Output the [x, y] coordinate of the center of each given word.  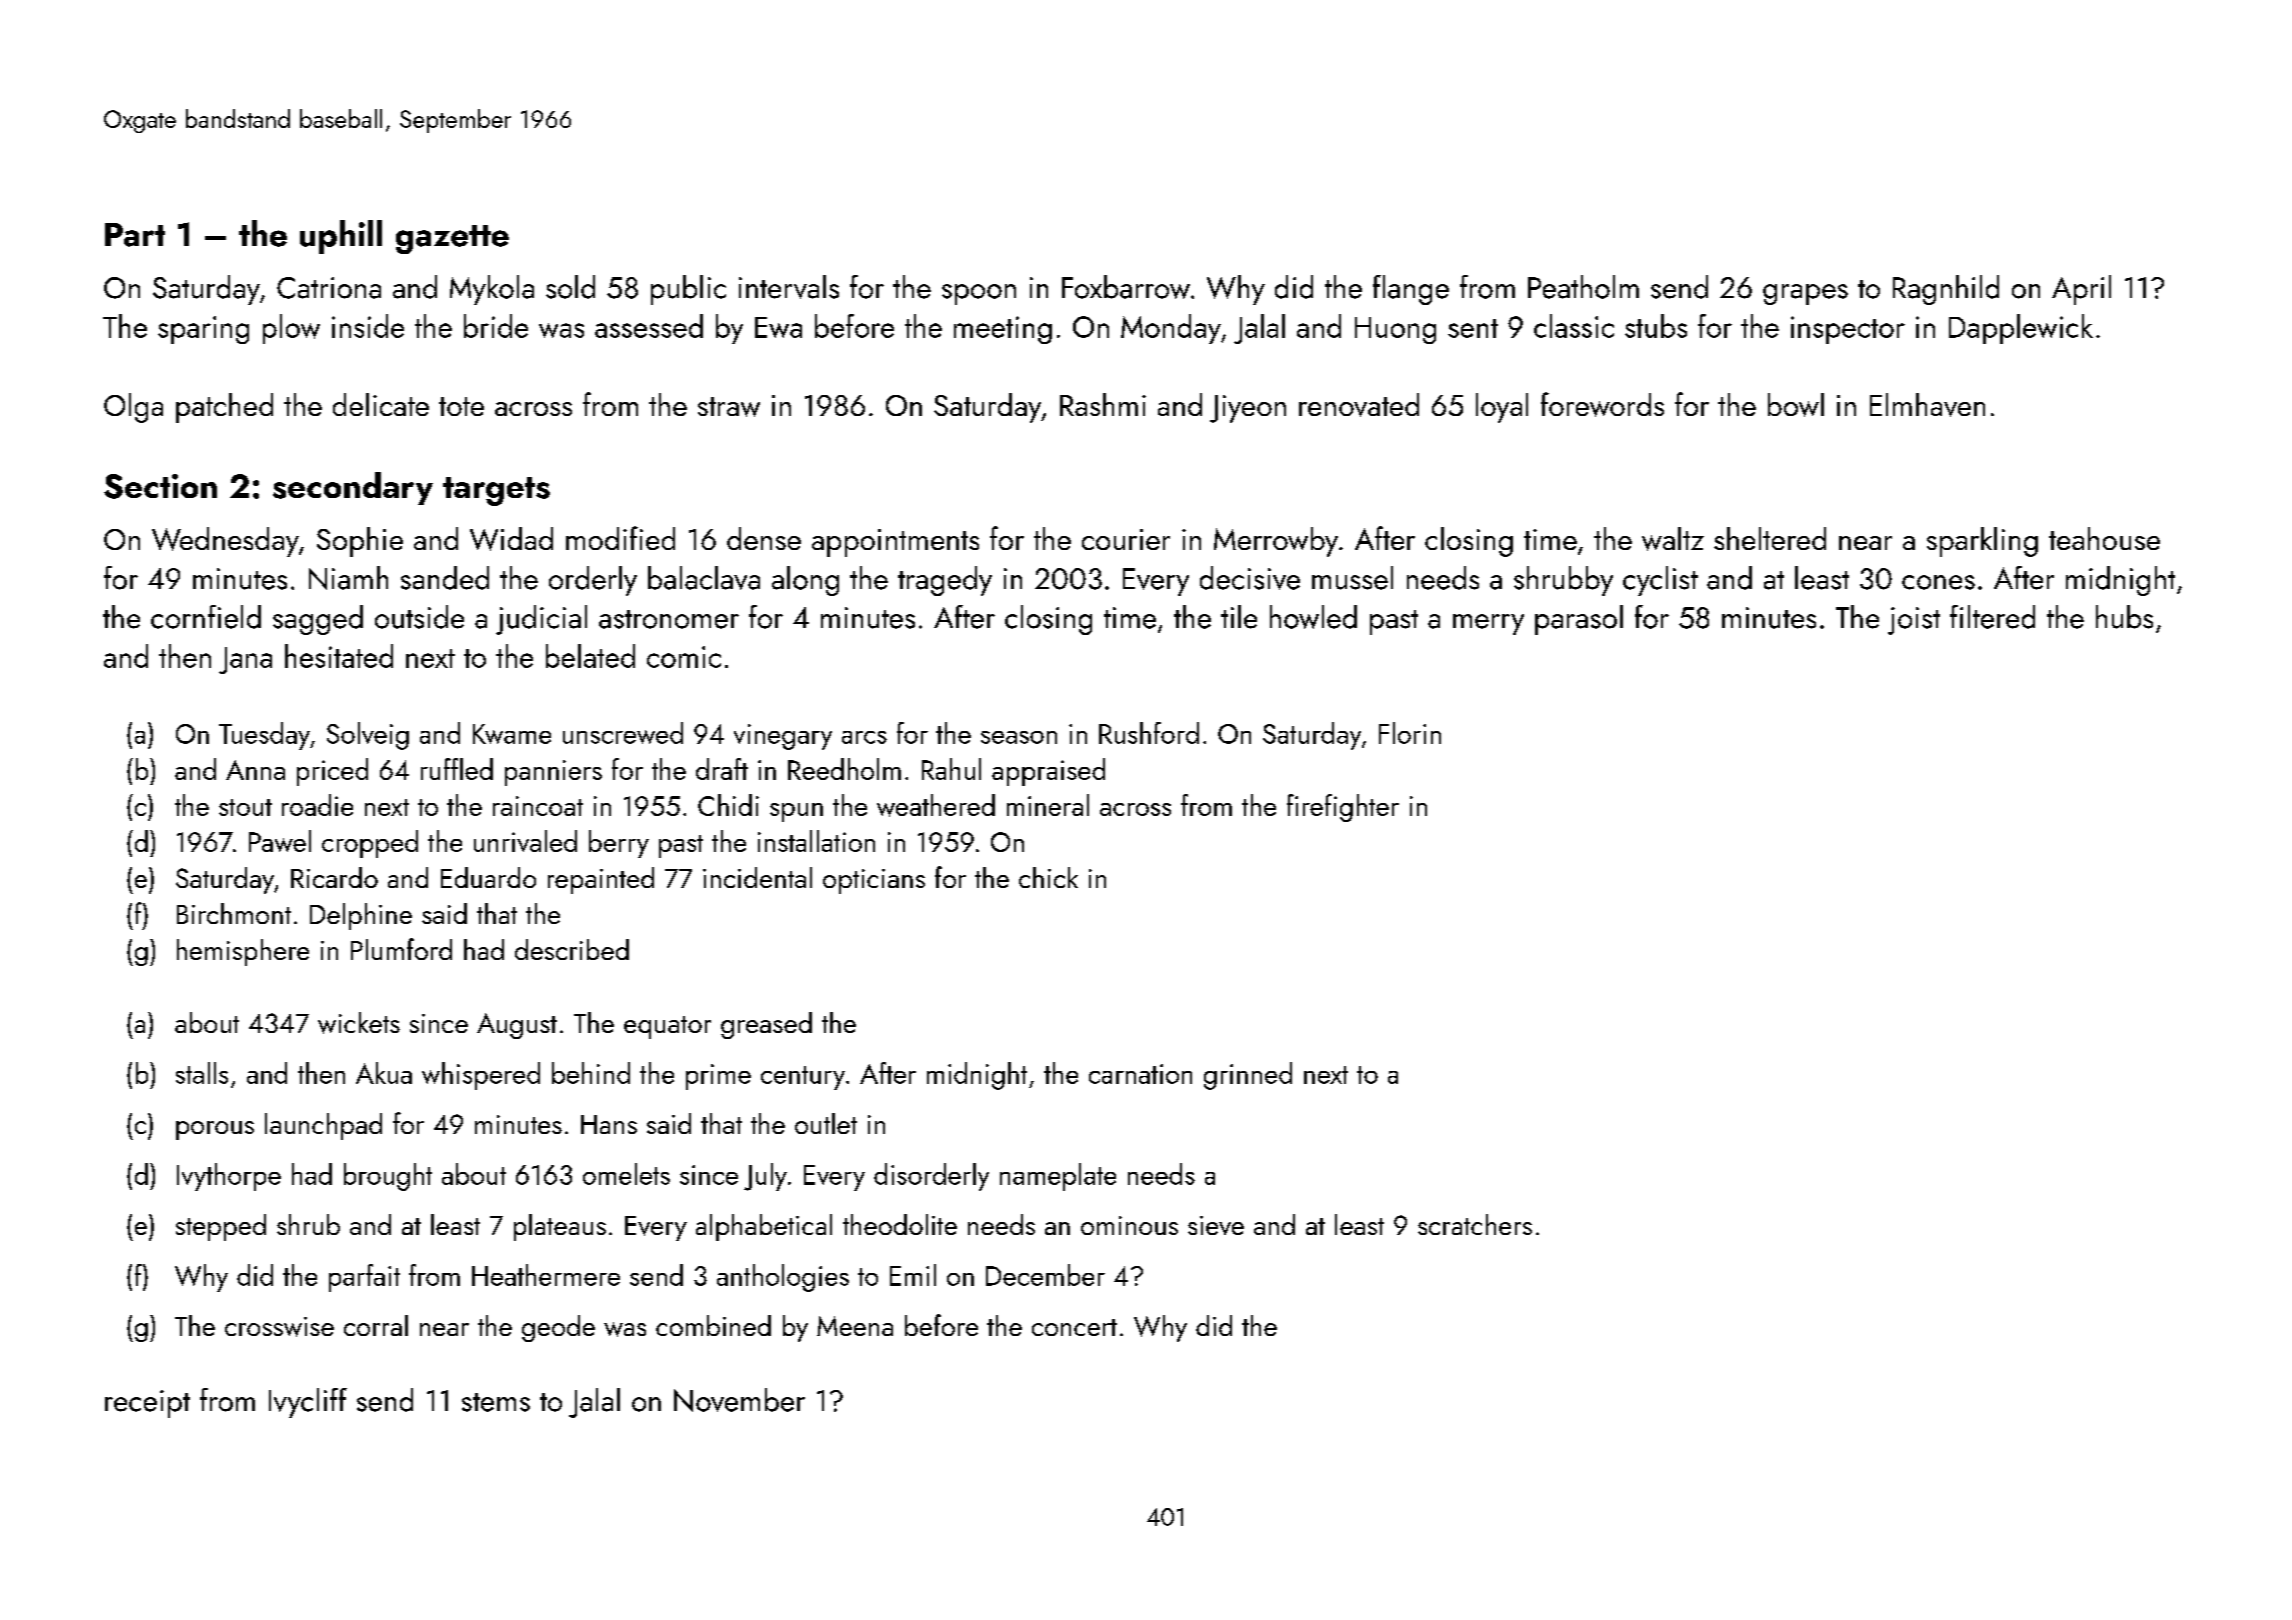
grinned [1248, 1076]
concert [1074, 1327]
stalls [202, 1073]
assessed [649, 326]
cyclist [1660, 581]
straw [729, 407]
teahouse [2104, 538]
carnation [1140, 1074]
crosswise [279, 1327]
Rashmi [1103, 404]
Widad [511, 539]
